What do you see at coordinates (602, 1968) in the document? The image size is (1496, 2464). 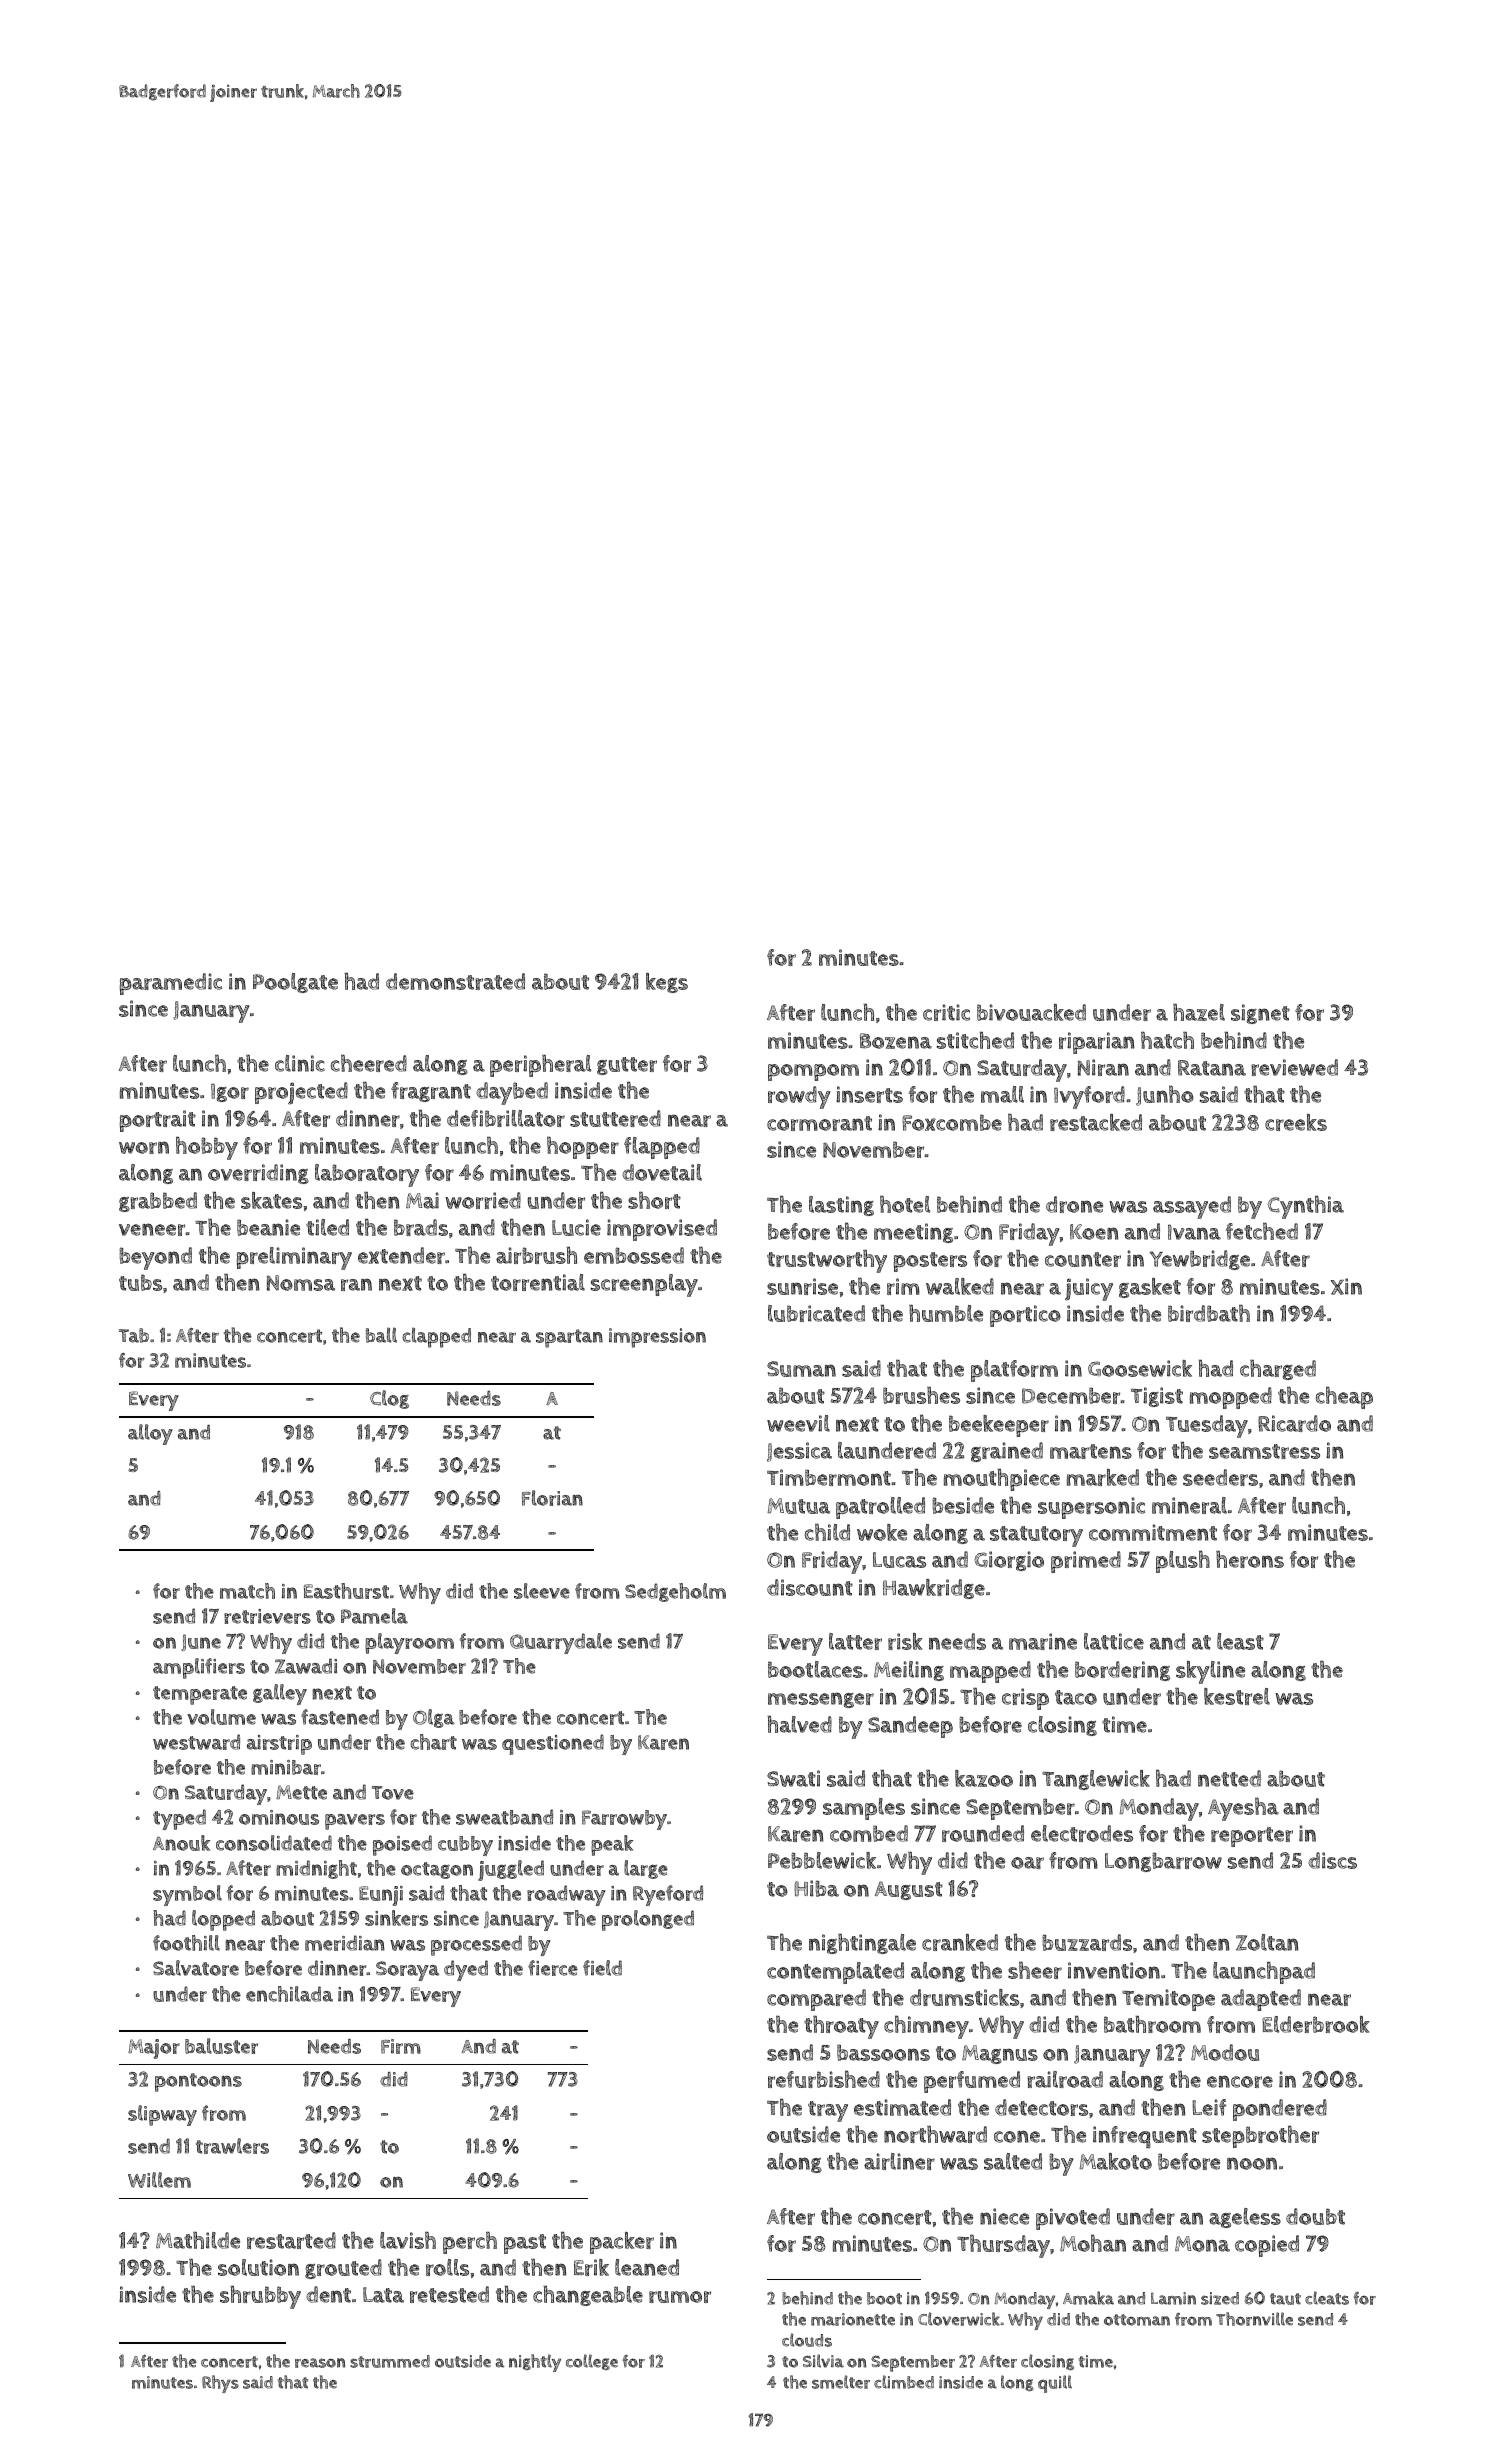 I see `field` at bounding box center [602, 1968].
